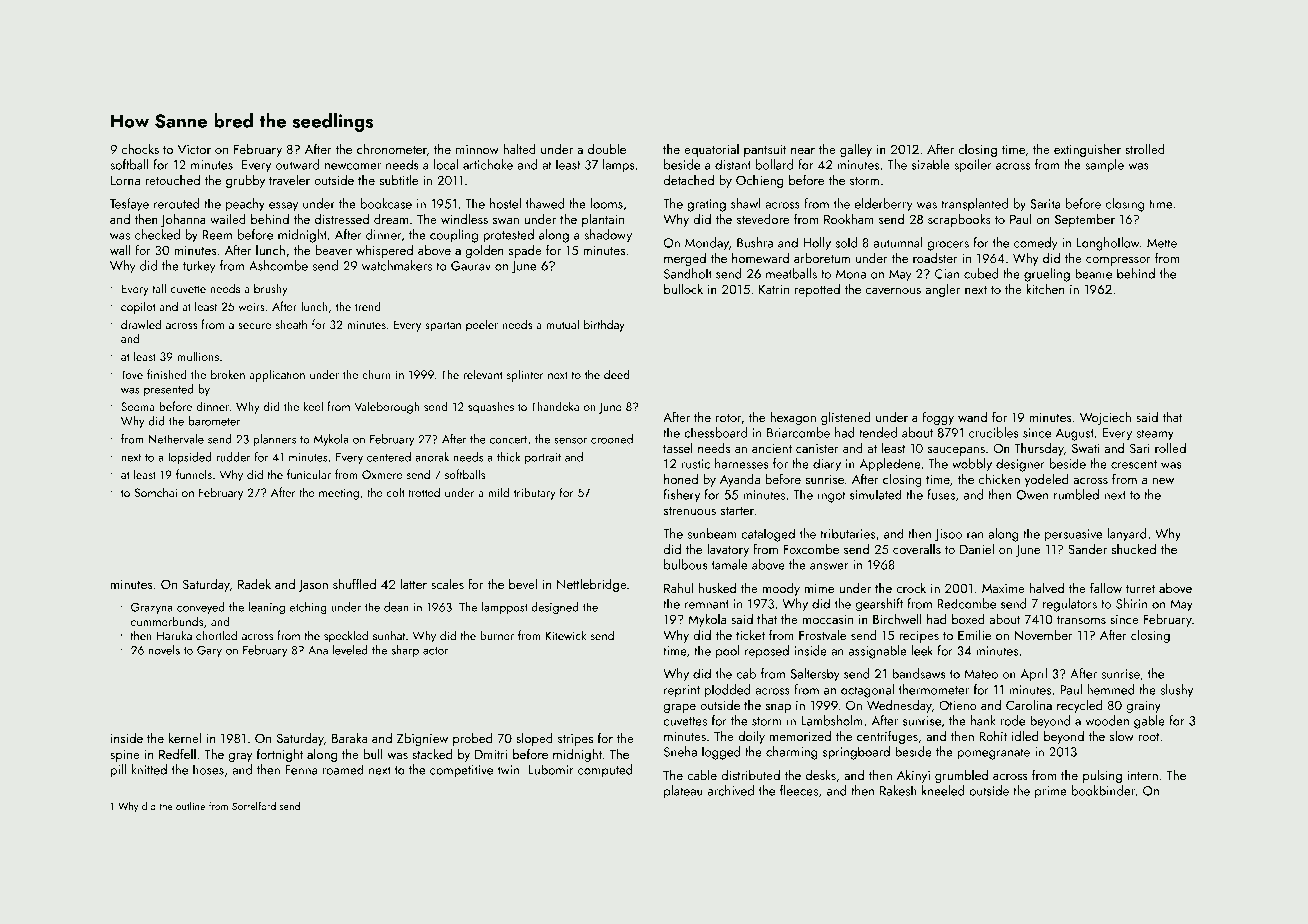 Image resolution: width=1308 pixels, height=924 pixels. Describe the element at coordinates (477, 149) in the image. I see `minnow` at that location.
